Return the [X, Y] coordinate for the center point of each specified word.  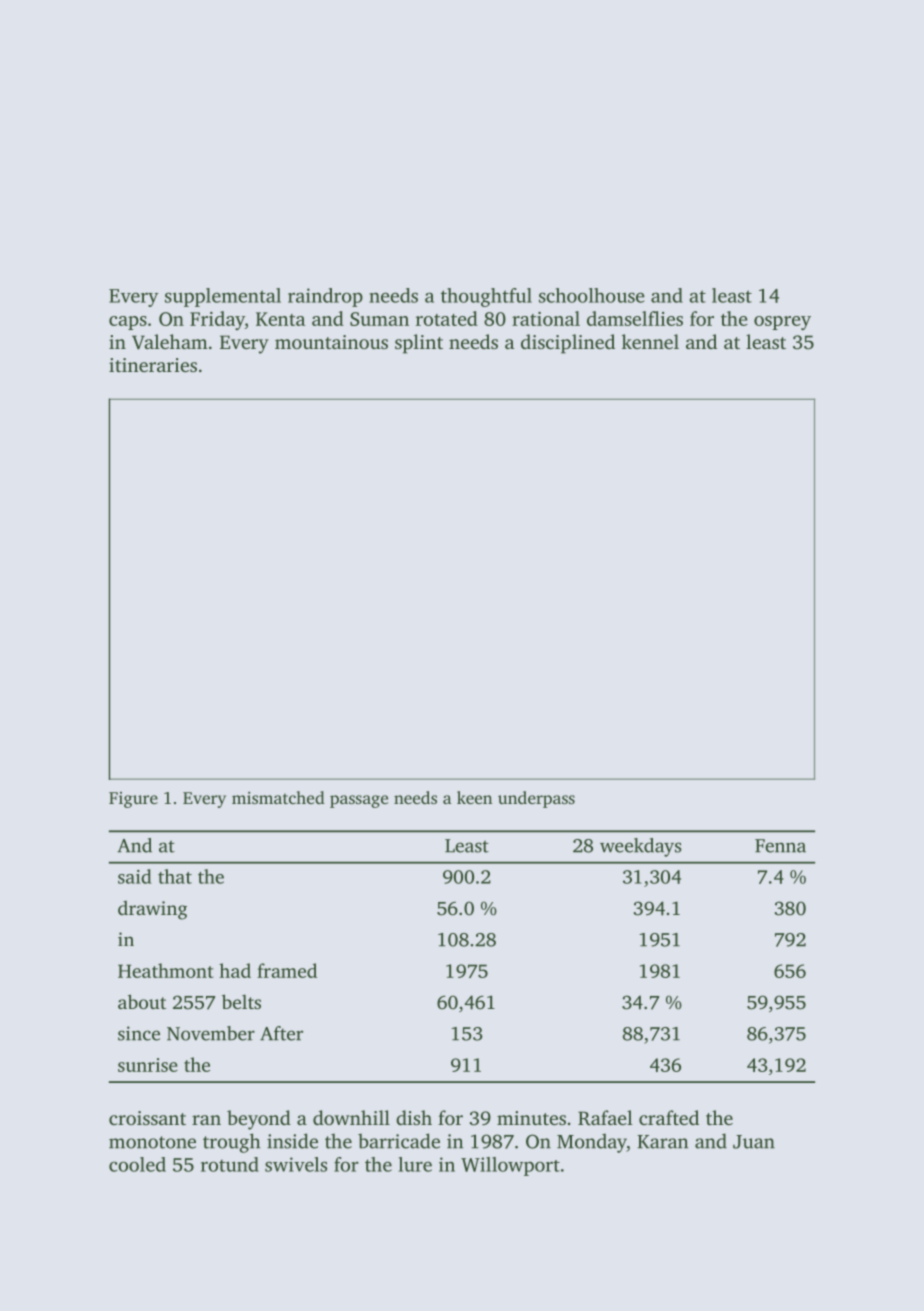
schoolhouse [592, 295]
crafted [669, 1117]
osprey [782, 323]
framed [287, 970]
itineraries [153, 365]
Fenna [780, 846]
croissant [147, 1118]
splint [419, 344]
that [175, 876]
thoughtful [486, 297]
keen [474, 797]
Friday [217, 320]
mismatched [278, 797]
